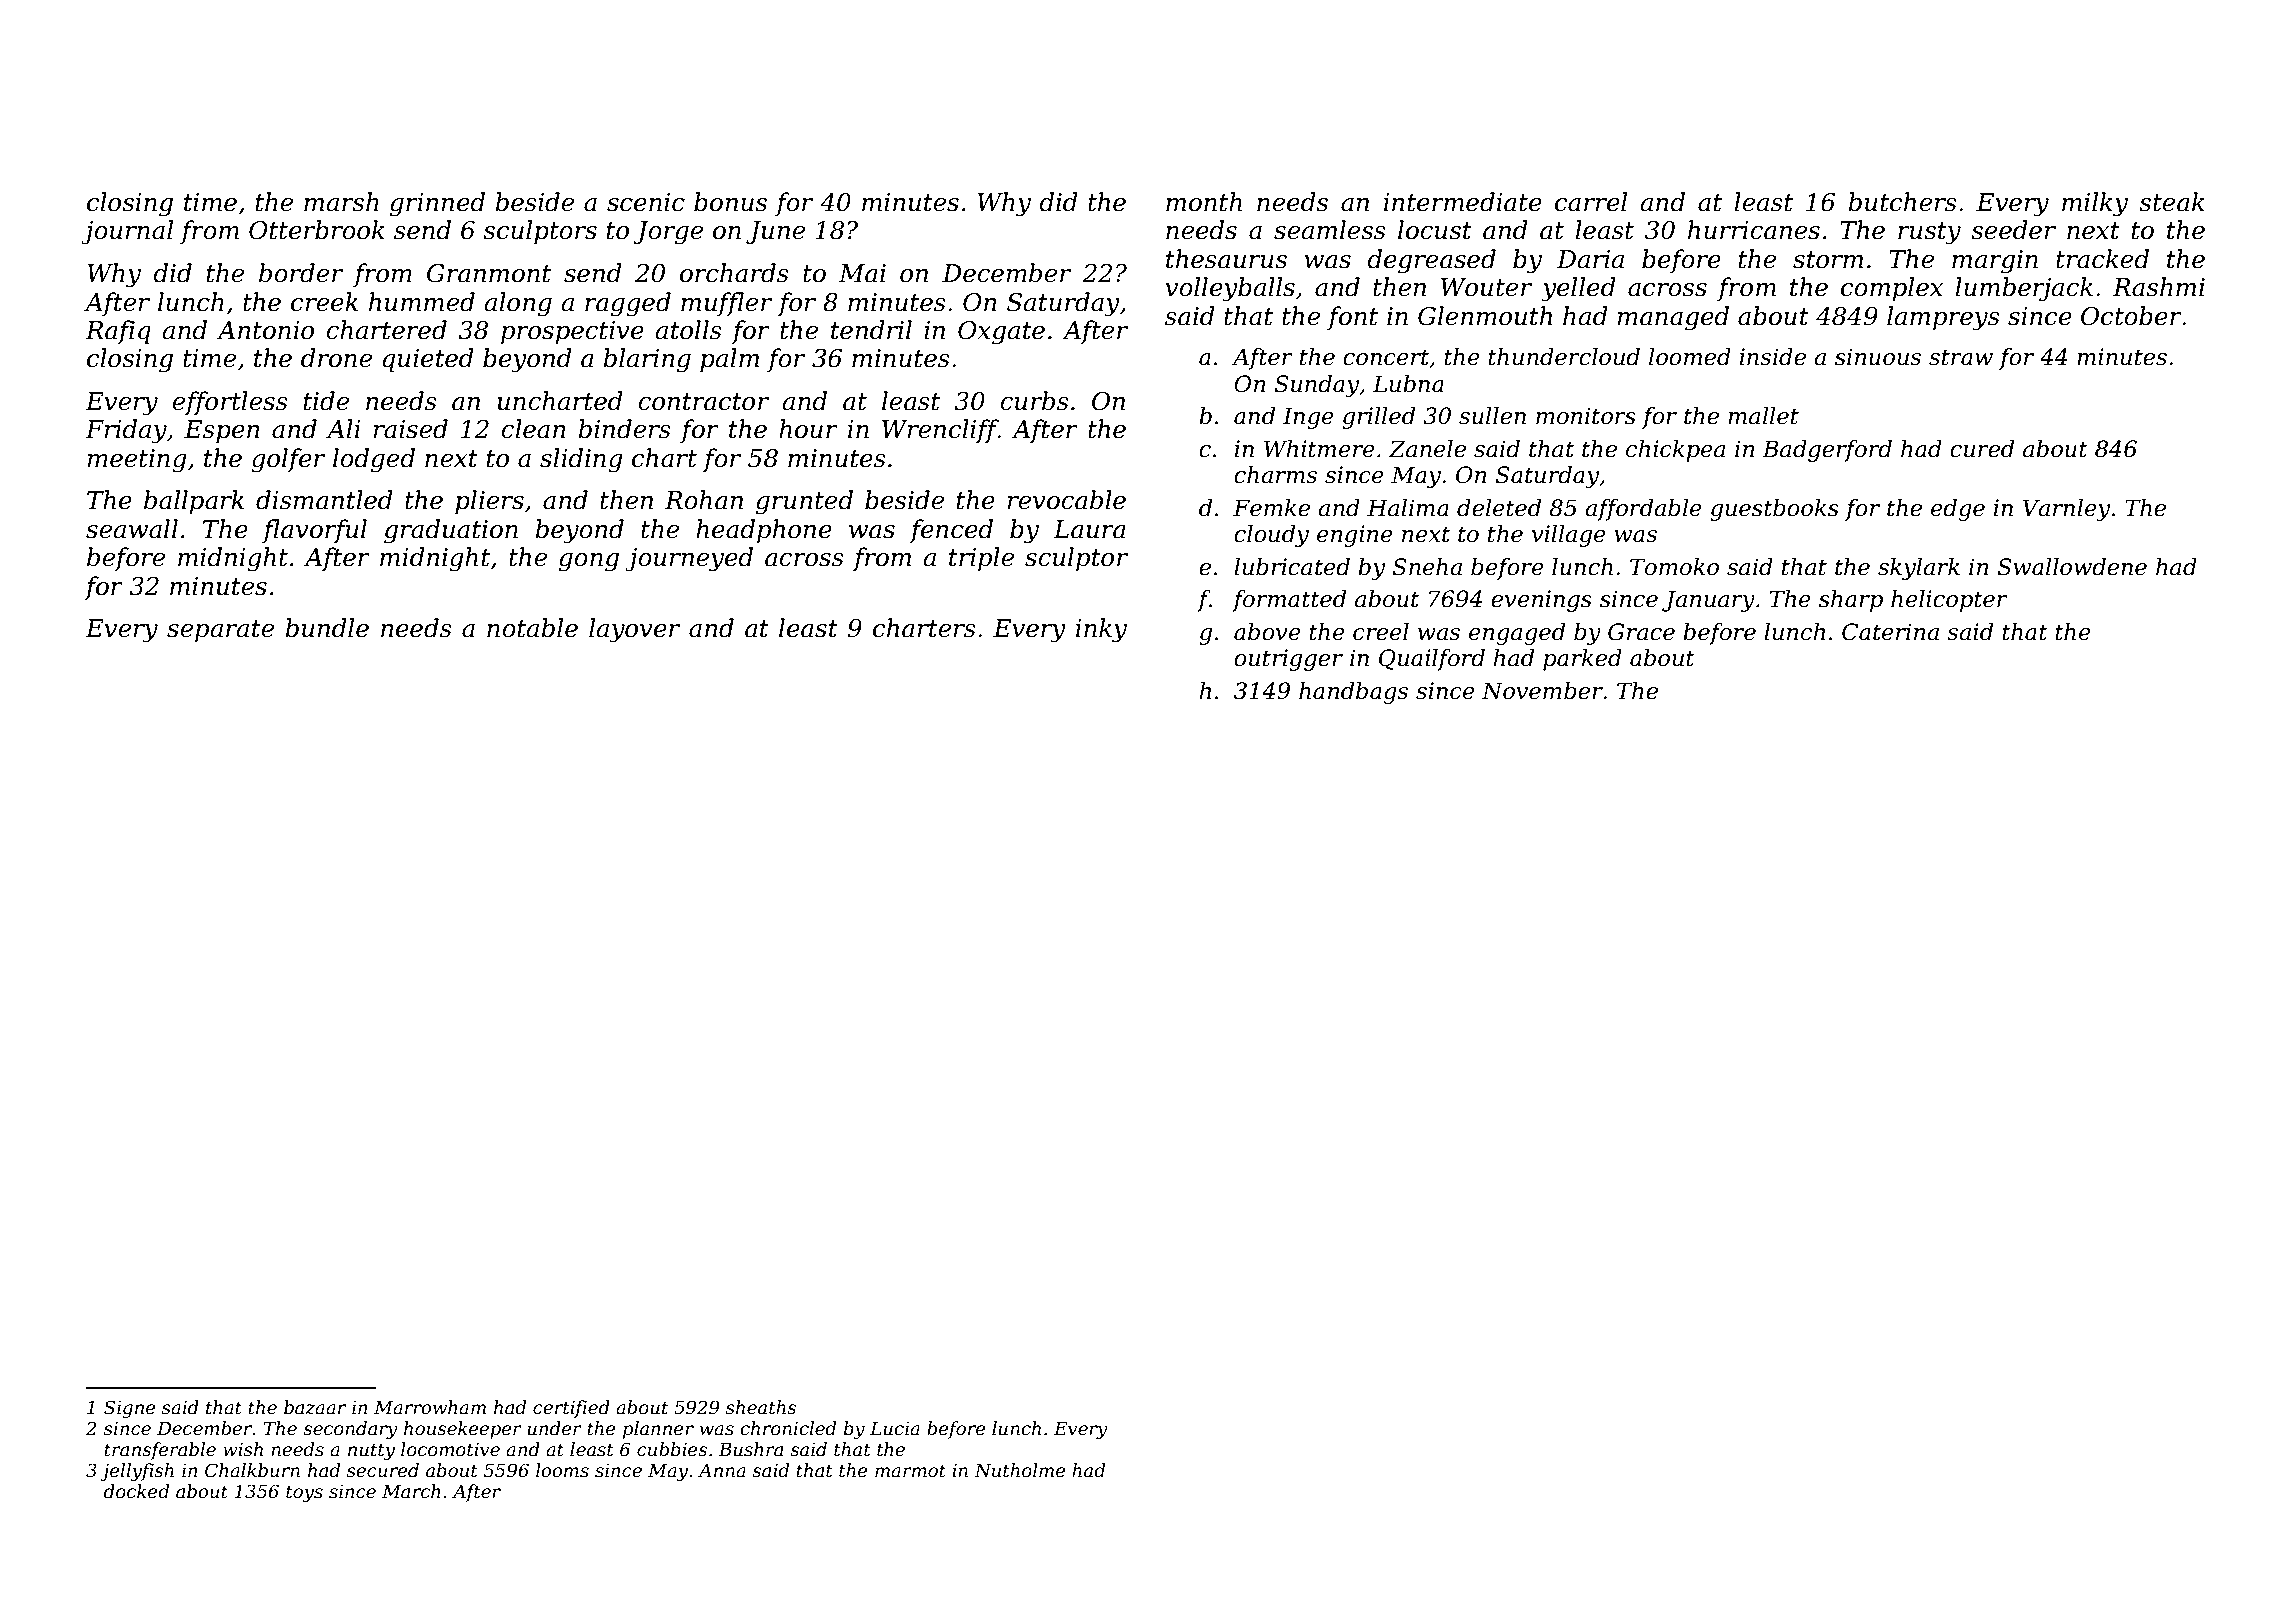 The height and width of the image is (1620, 2292). Describe the element at coordinates (1353, 693) in the image. I see `handbags` at that location.
